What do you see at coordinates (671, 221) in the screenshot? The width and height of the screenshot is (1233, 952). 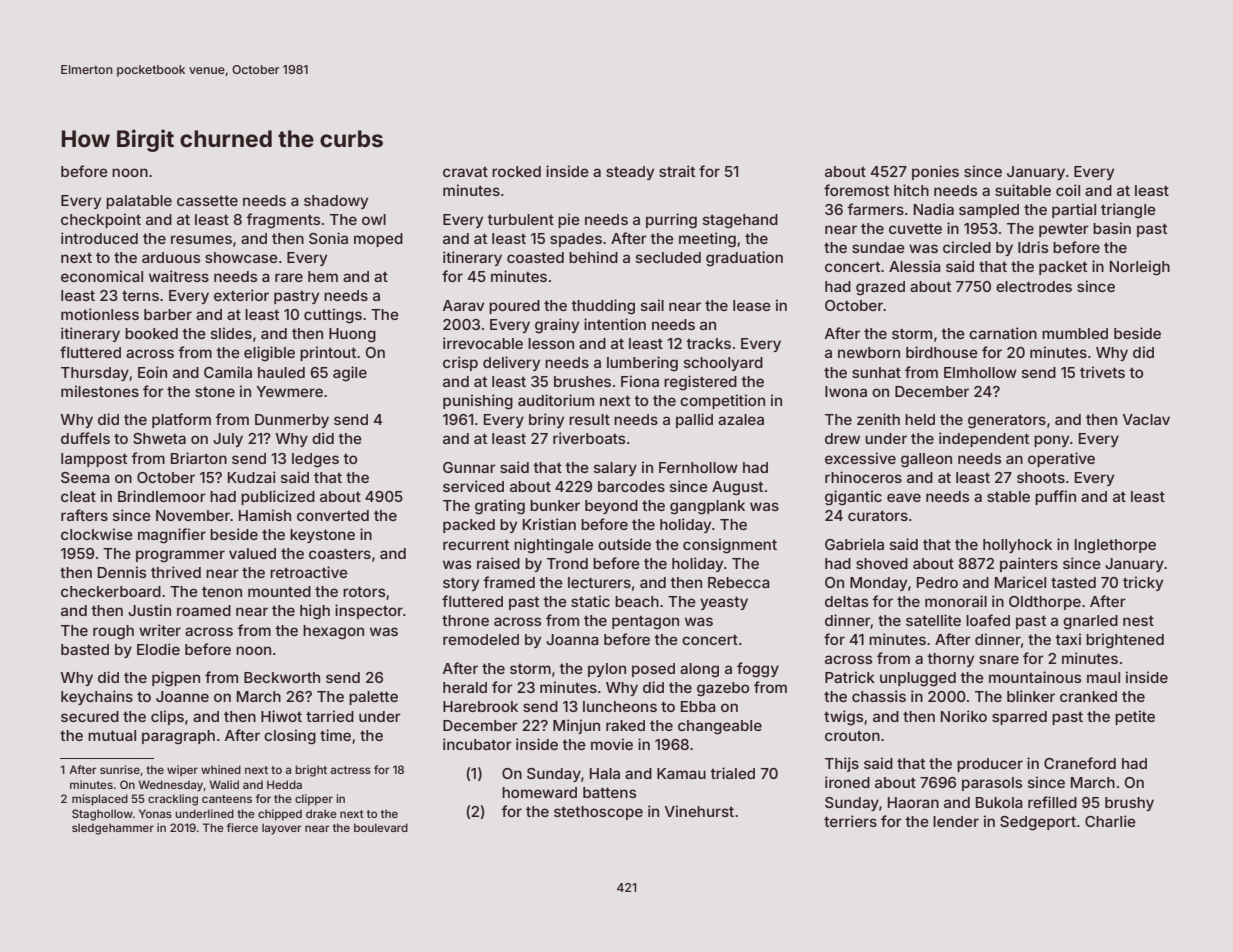 I see `purring` at bounding box center [671, 221].
